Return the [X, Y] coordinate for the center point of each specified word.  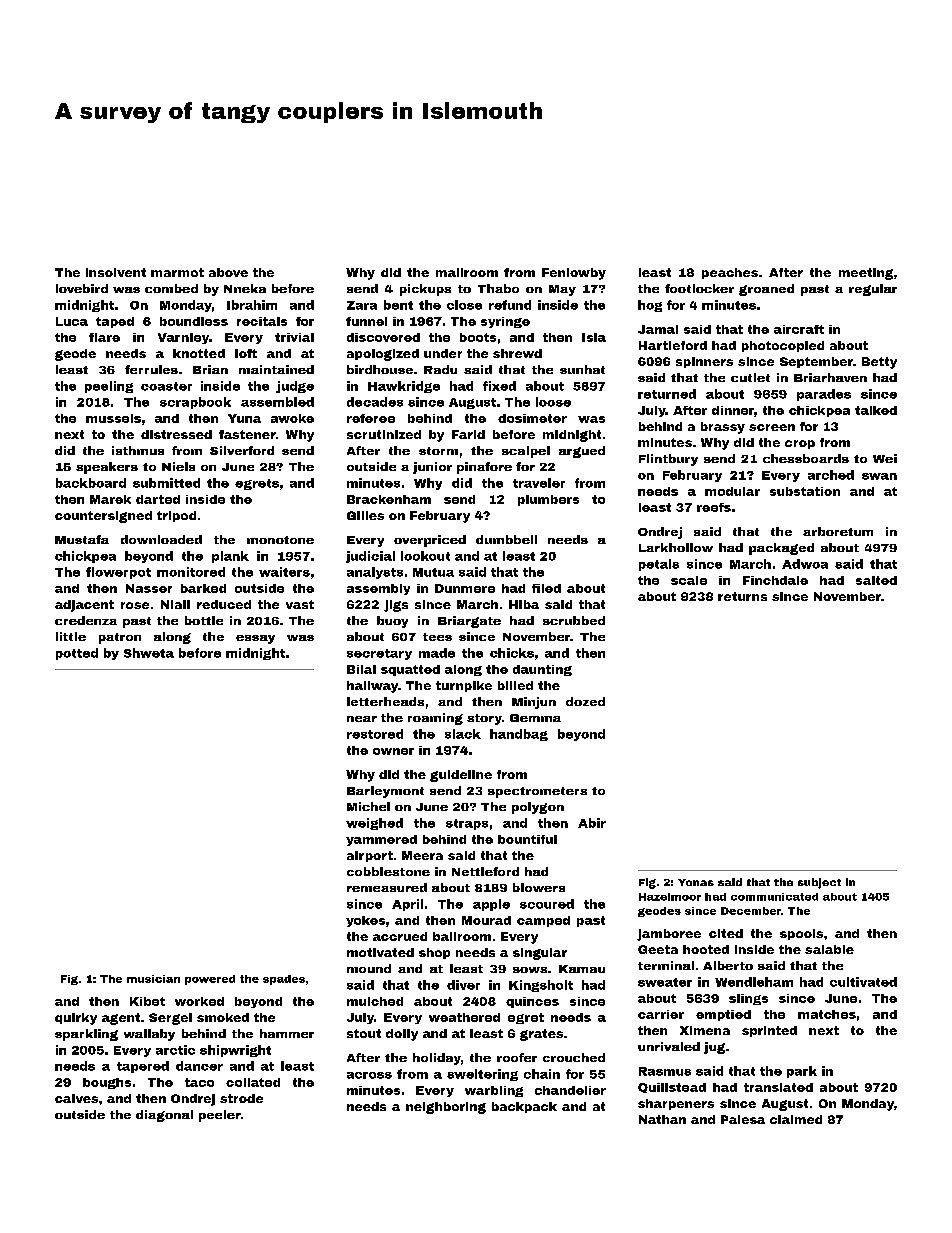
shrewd [517, 353]
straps [467, 824]
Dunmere [465, 588]
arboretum [838, 531]
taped [115, 322]
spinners [704, 362]
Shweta [149, 653]
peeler [220, 1116]
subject [819, 883]
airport [370, 856]
